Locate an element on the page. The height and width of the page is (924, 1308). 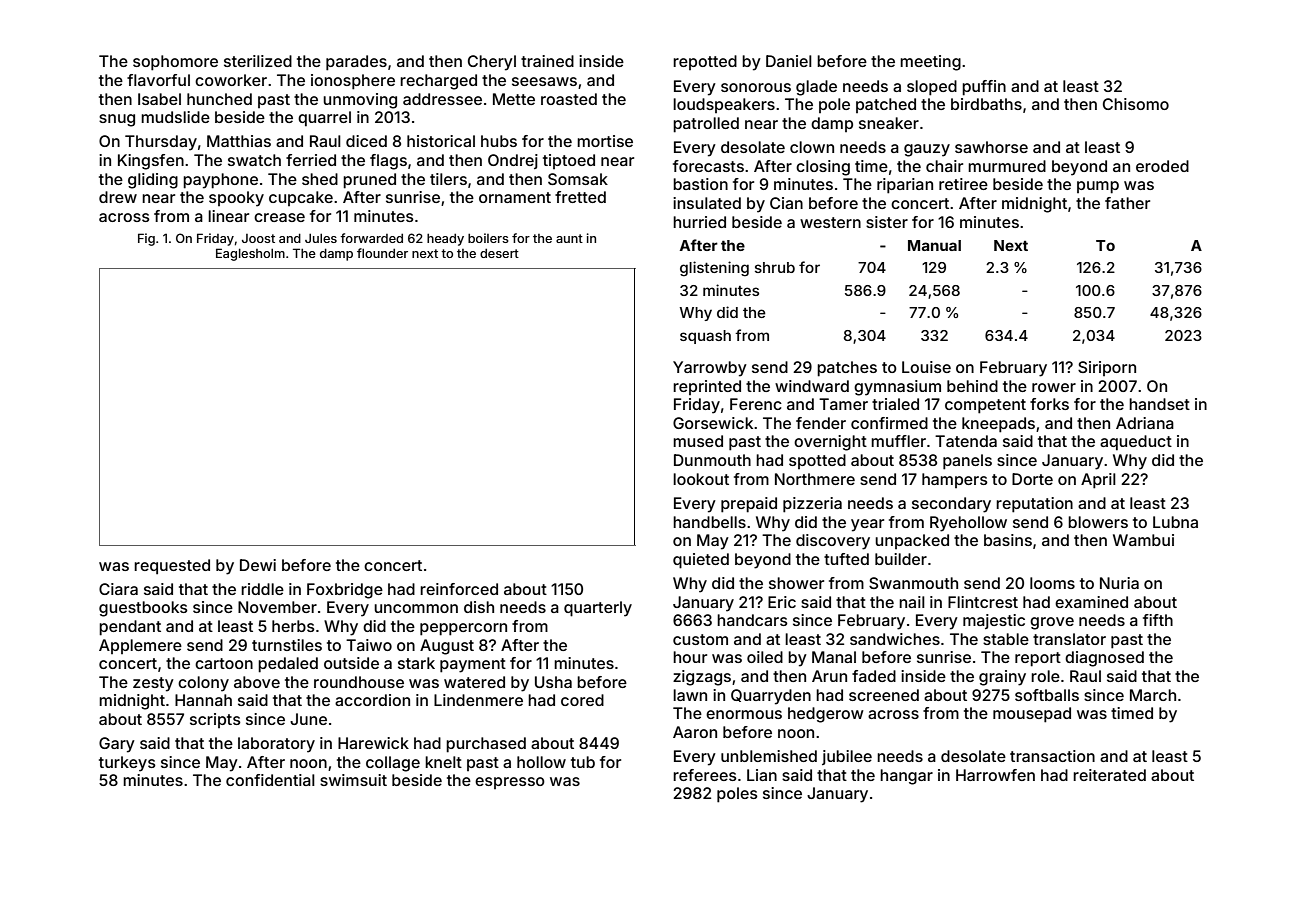
Lubna is located at coordinates (1175, 522).
